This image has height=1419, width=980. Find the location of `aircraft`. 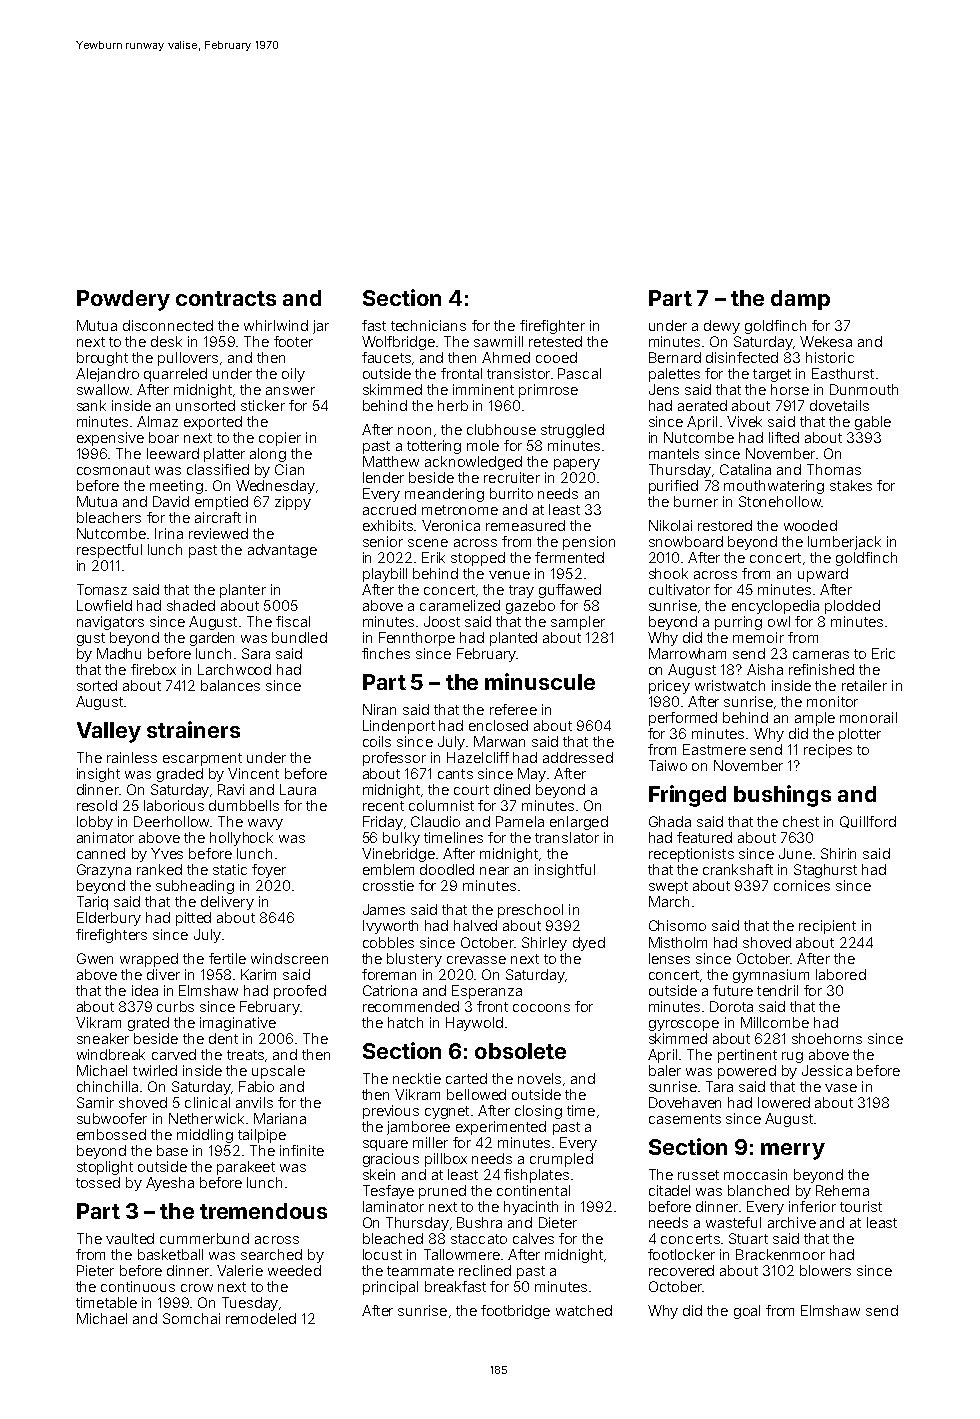

aircraft is located at coordinates (218, 517).
